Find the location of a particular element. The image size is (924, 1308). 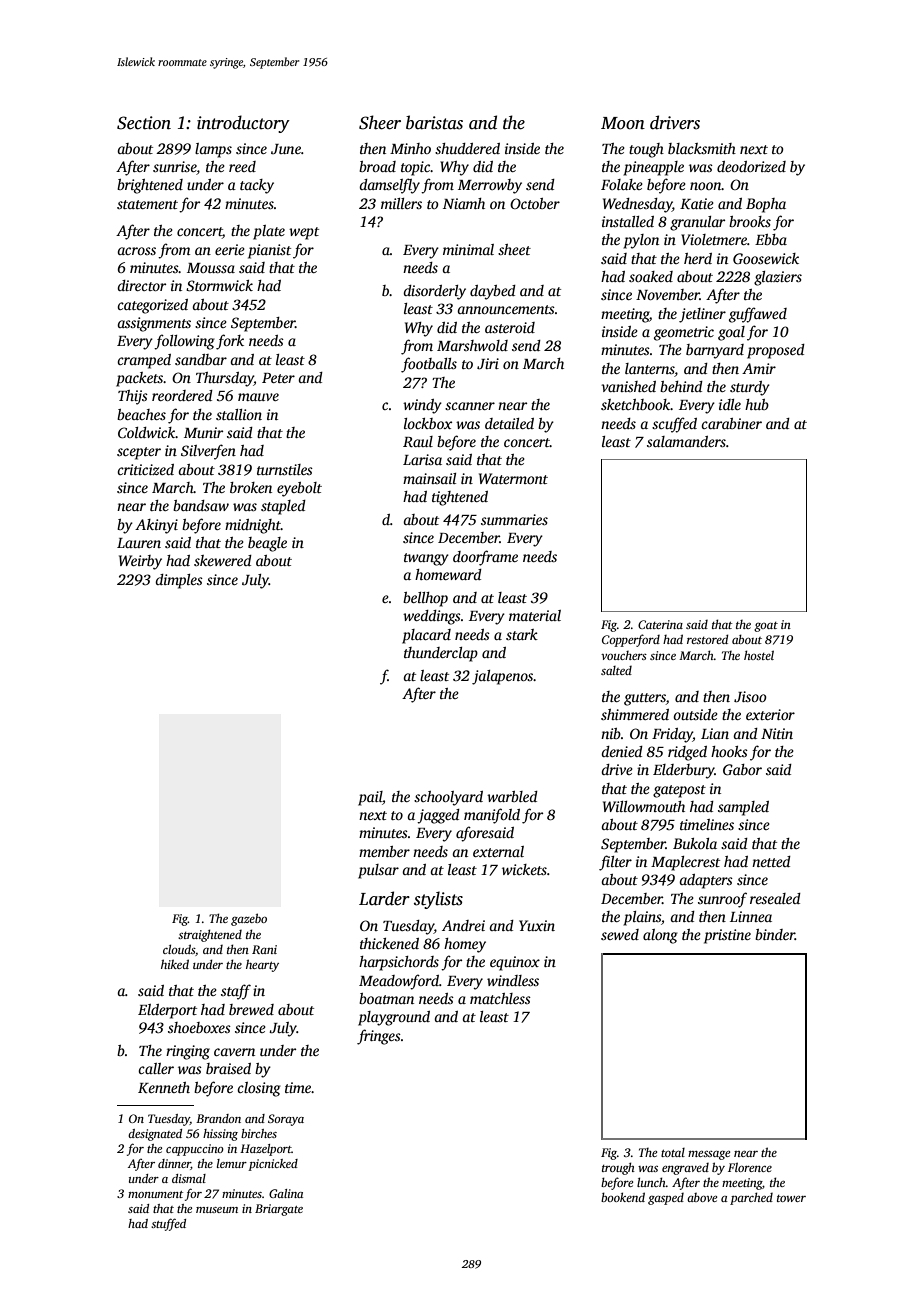

Stormwick is located at coordinates (219, 285).
